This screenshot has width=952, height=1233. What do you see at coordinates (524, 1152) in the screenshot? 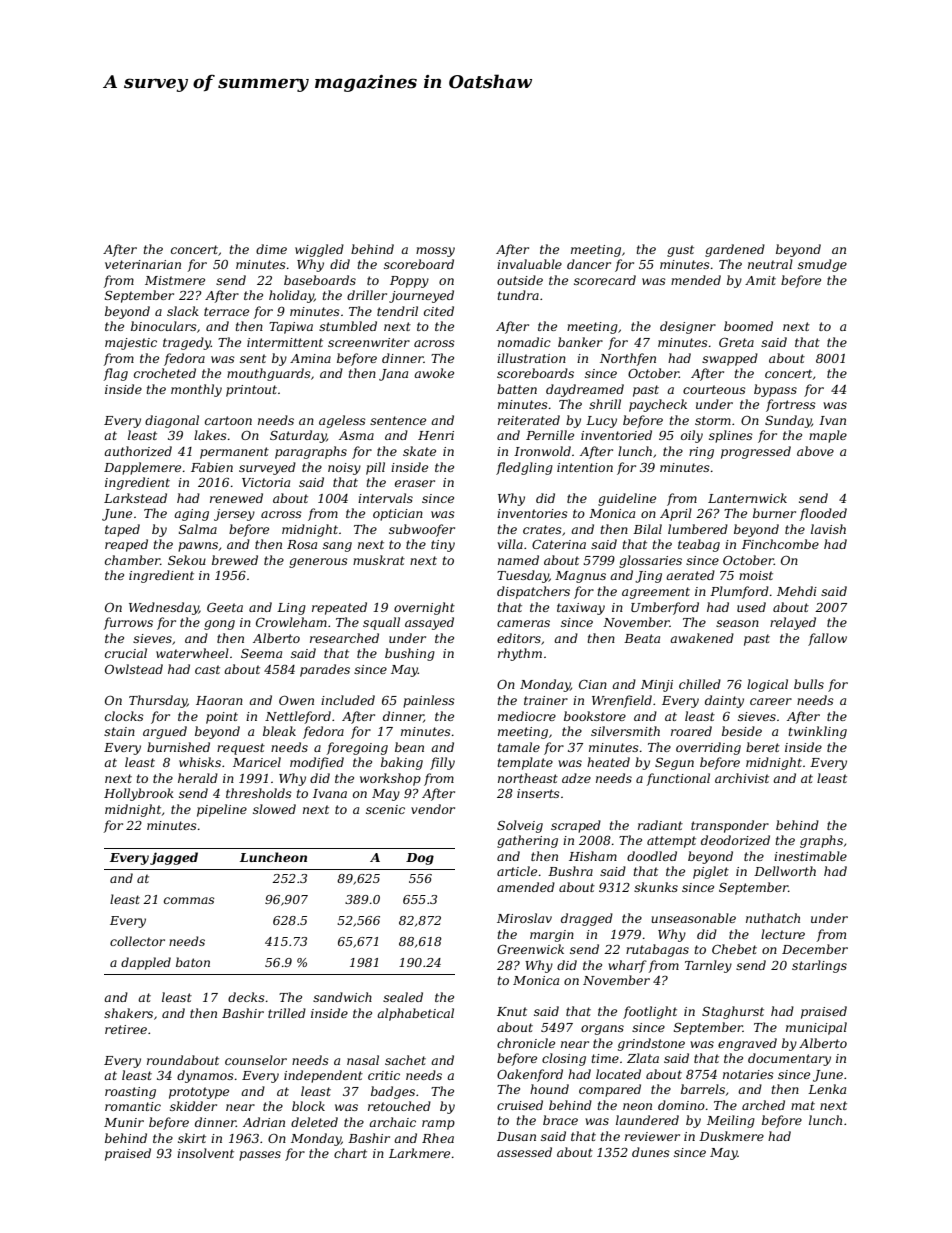
I see `assessed` at bounding box center [524, 1152].
